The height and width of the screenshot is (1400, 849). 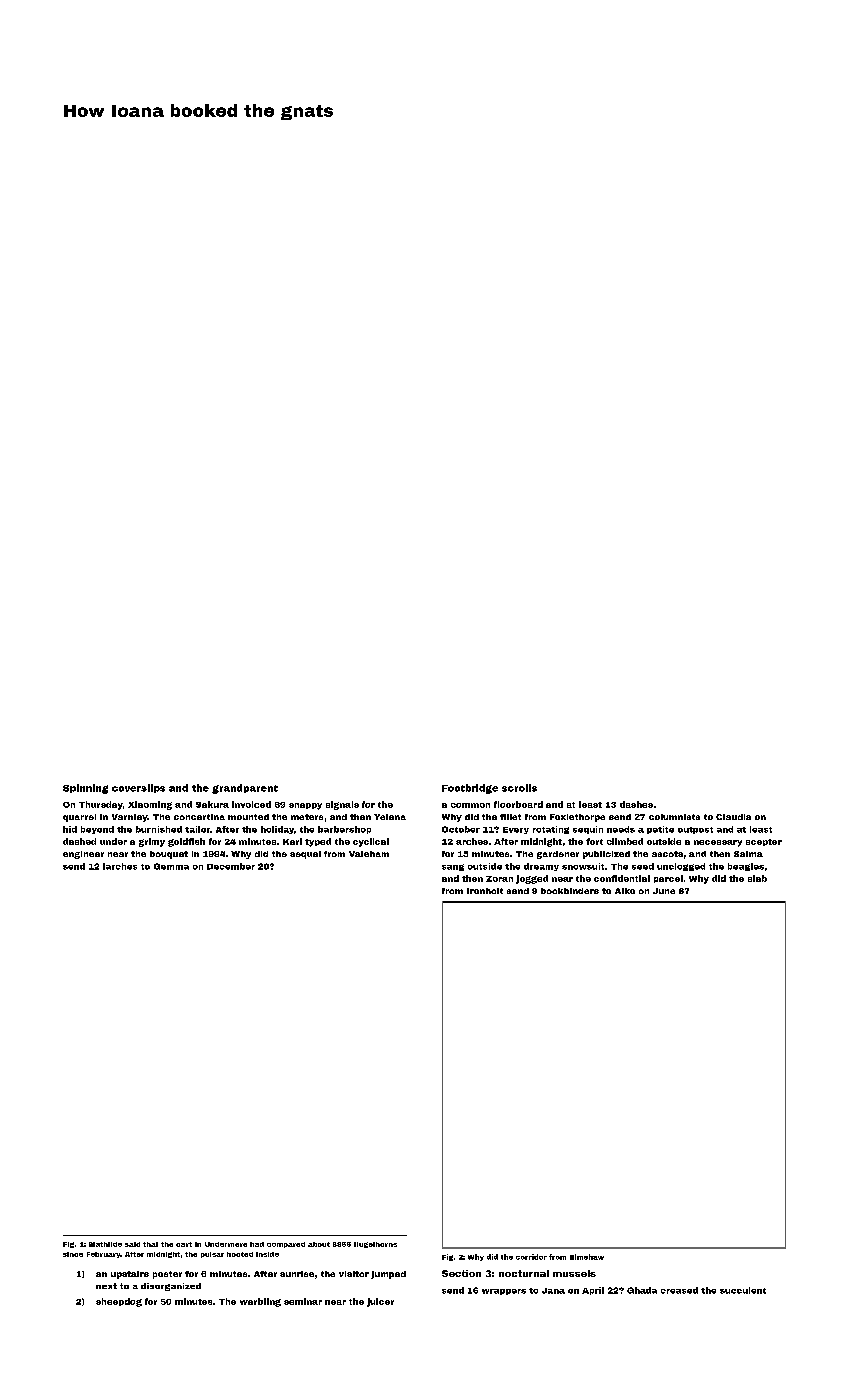 I want to click on June, so click(x=664, y=891).
